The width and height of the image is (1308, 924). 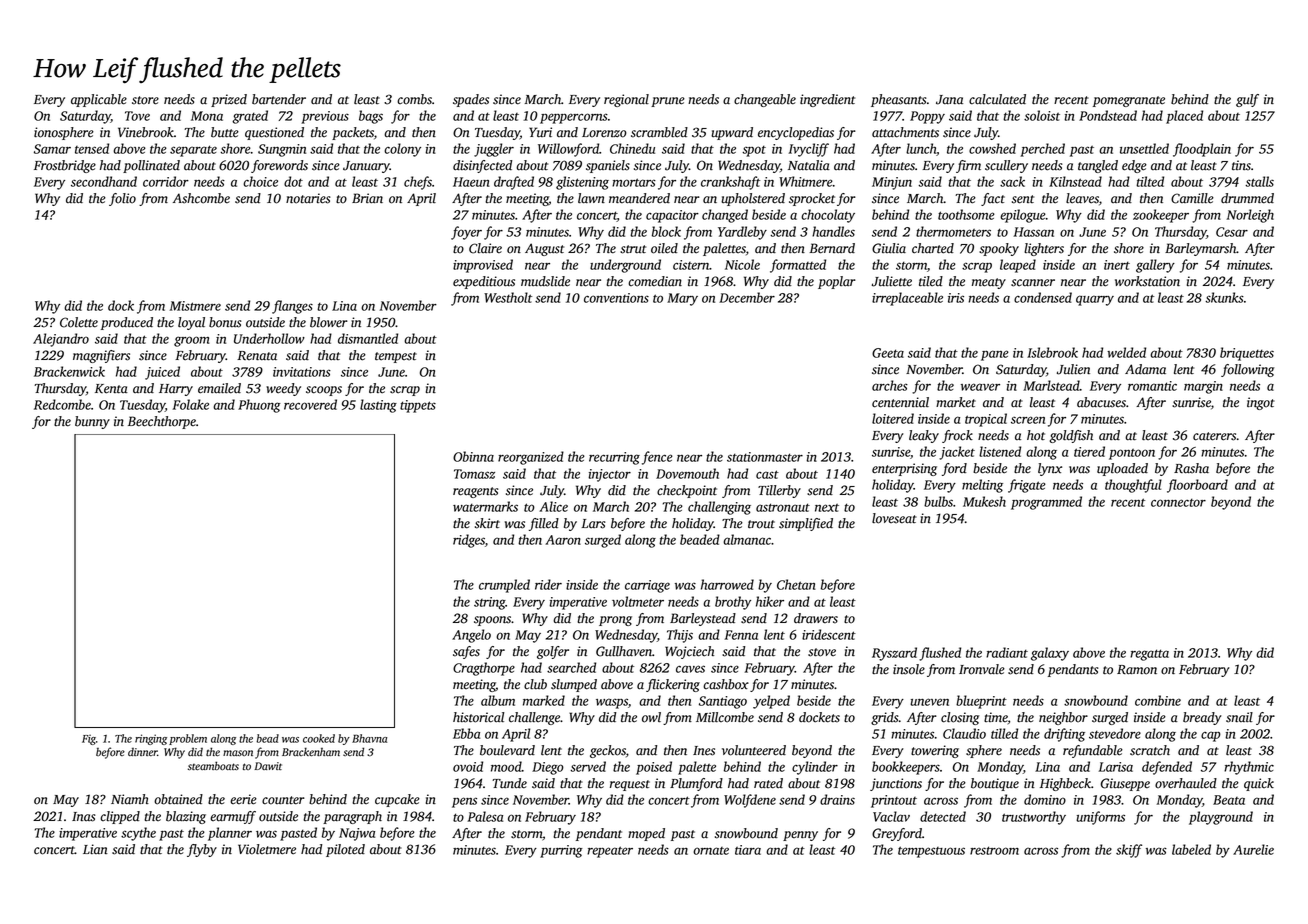 I want to click on previous, so click(x=325, y=117).
